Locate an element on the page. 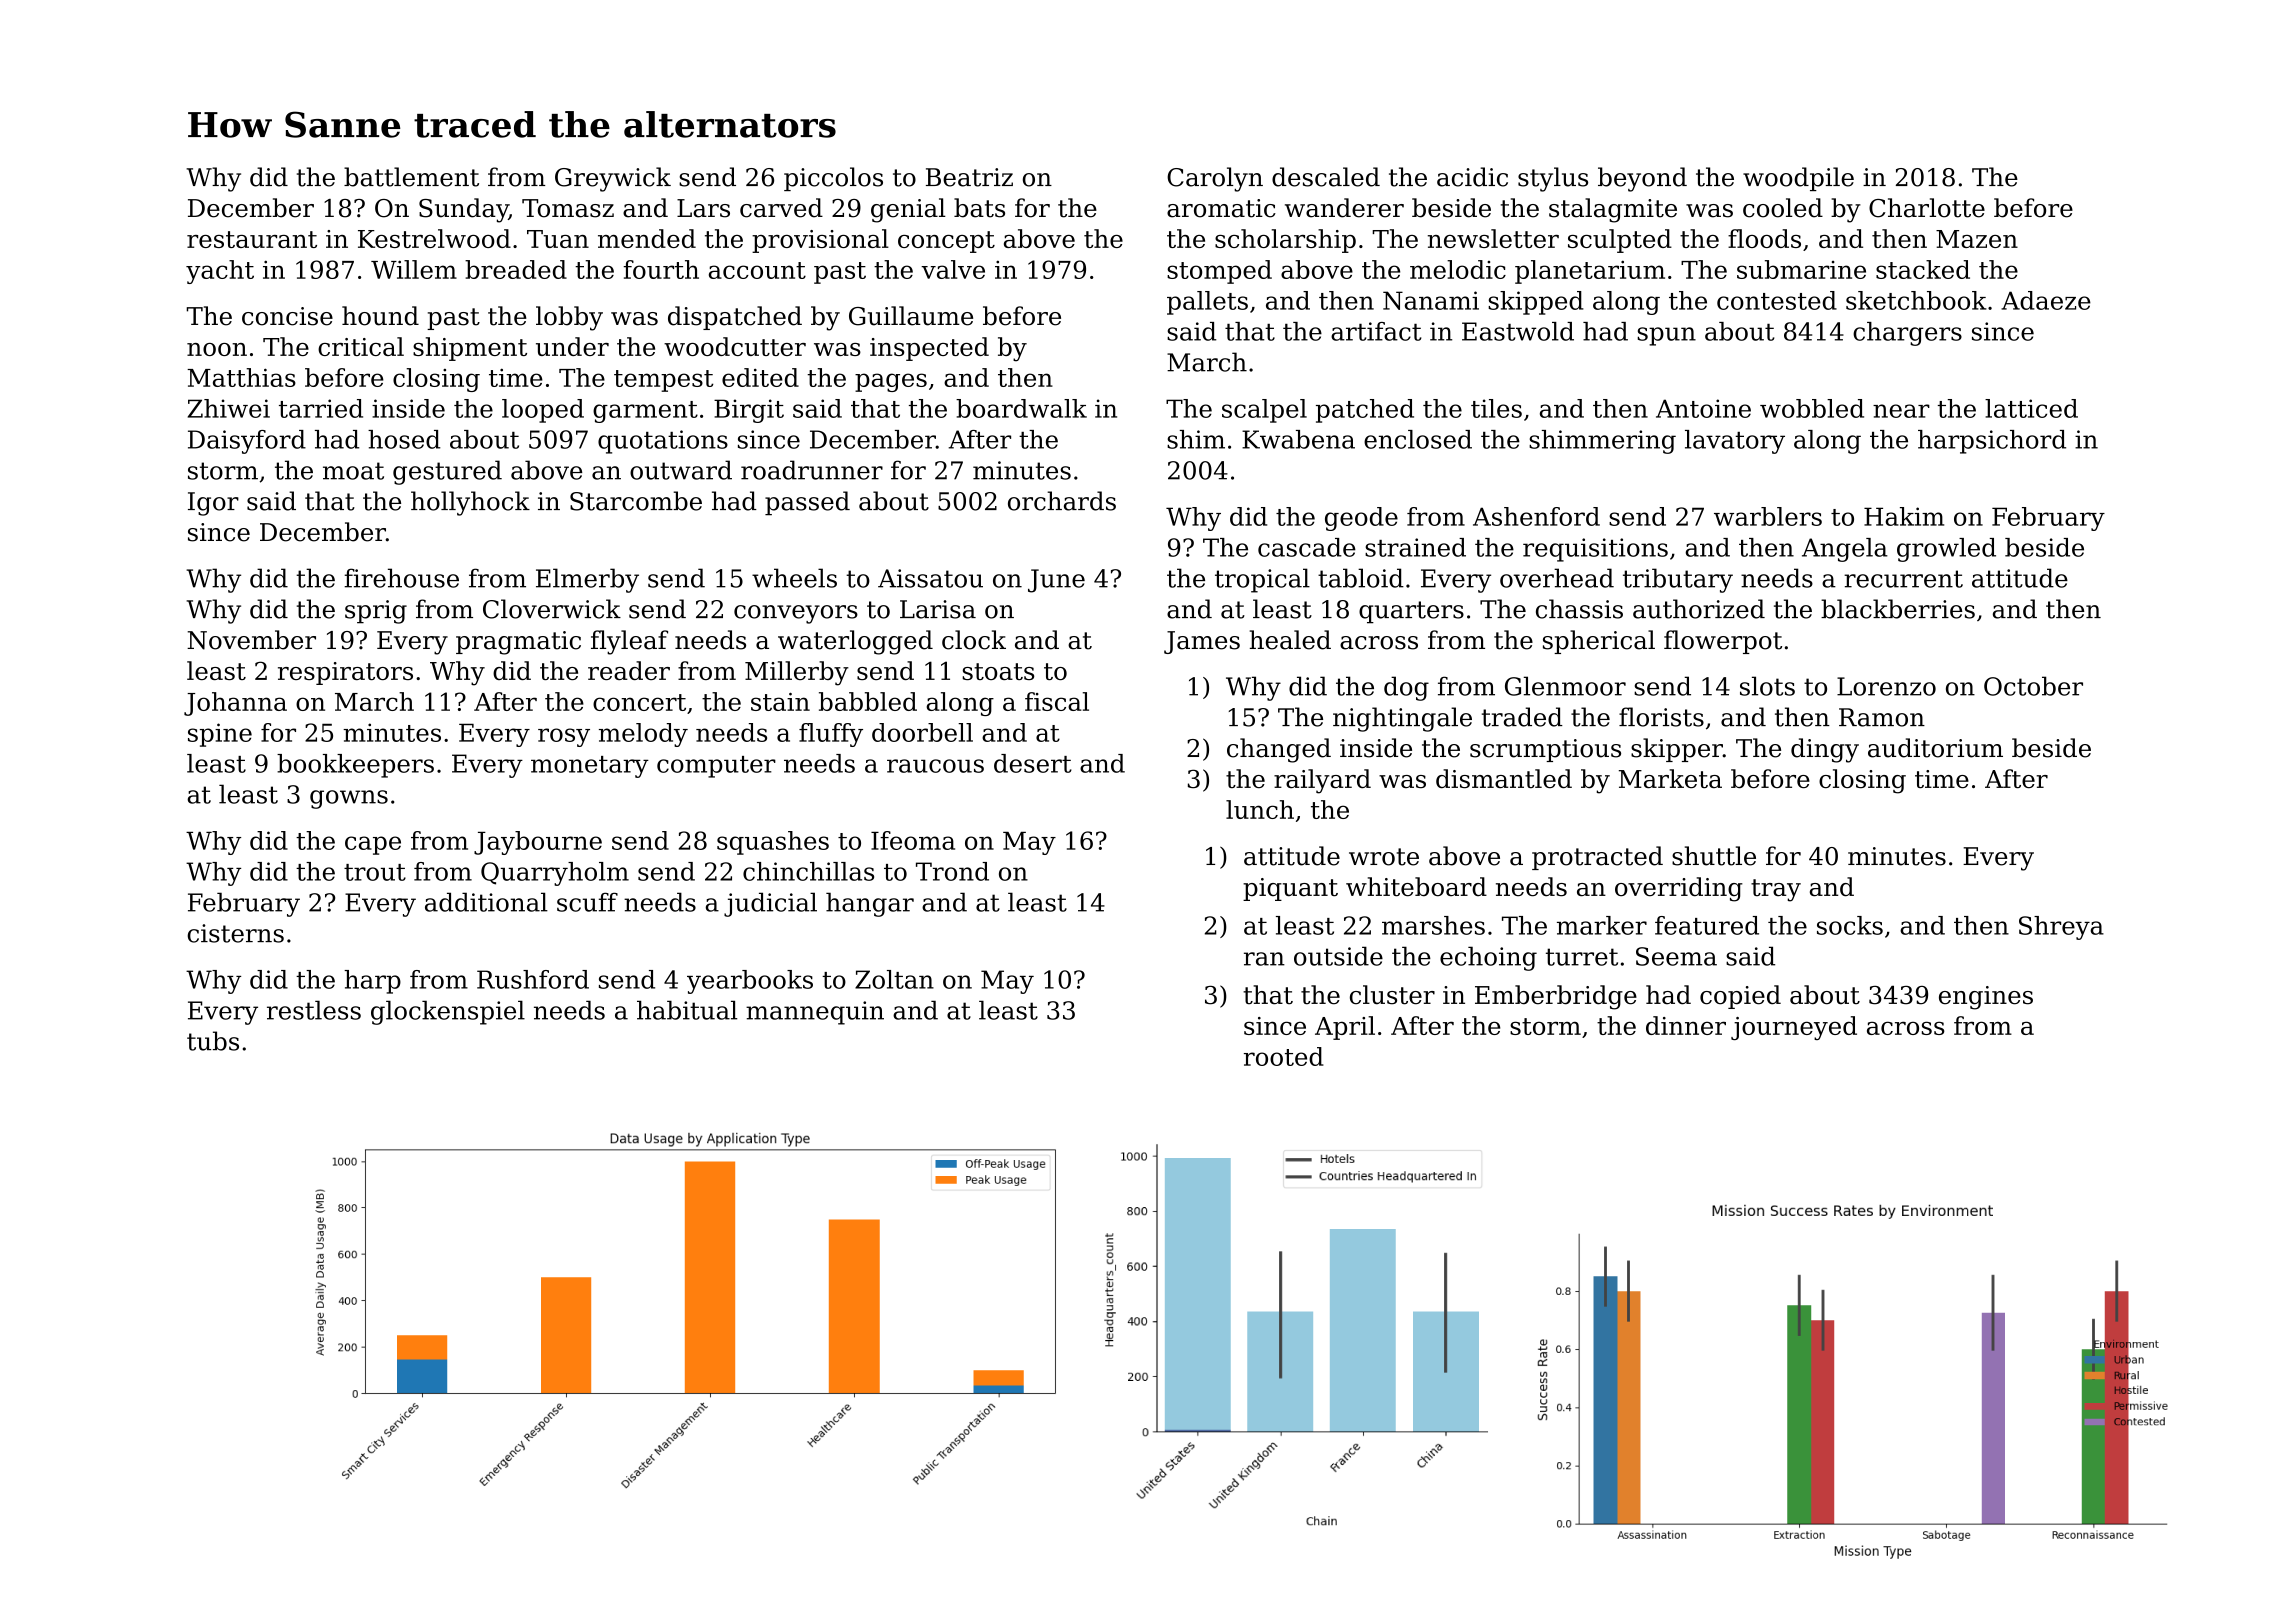 The width and height of the document is (2292, 1620). passed is located at coordinates (807, 503).
